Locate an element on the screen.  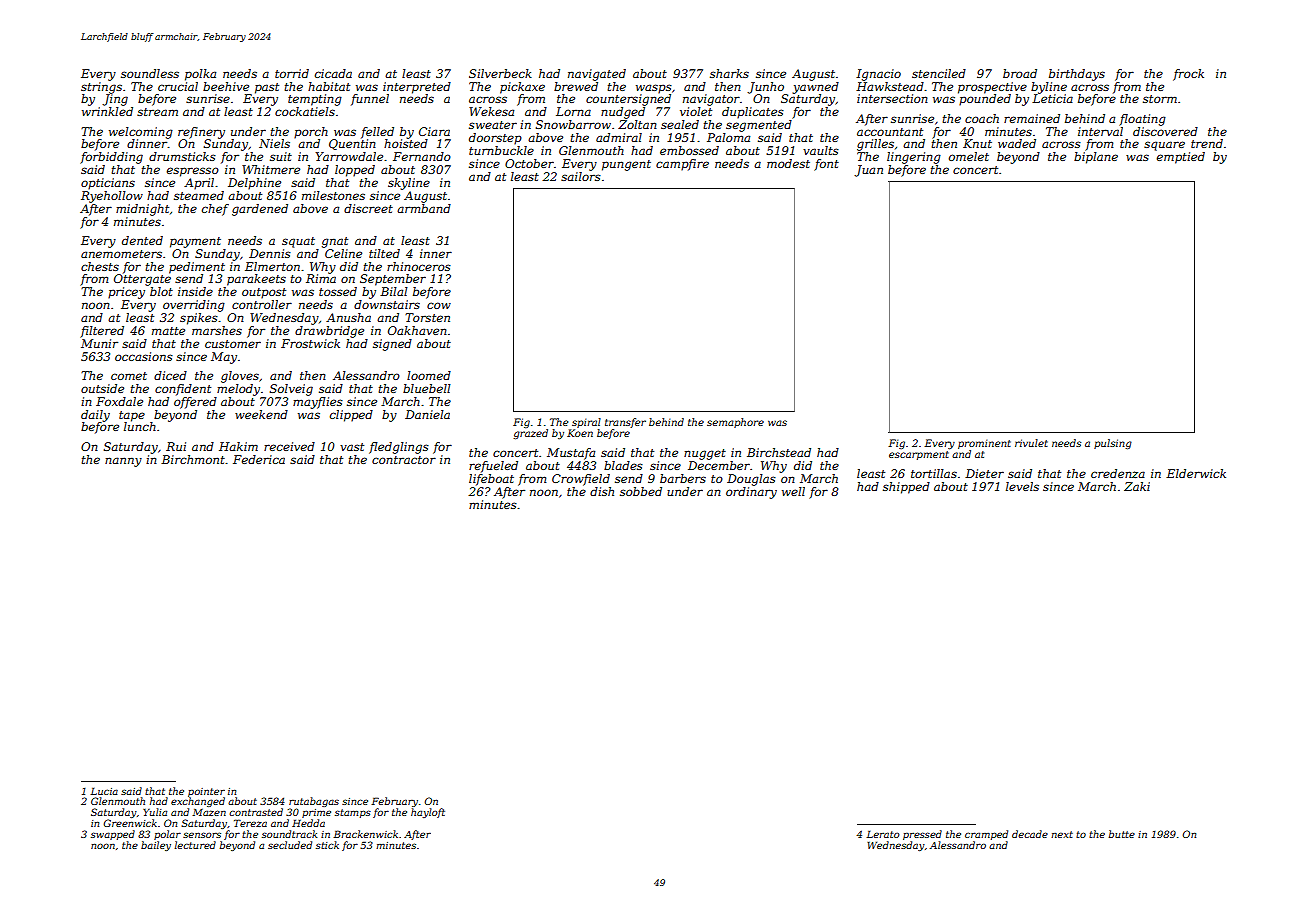
pointer is located at coordinates (206, 792).
